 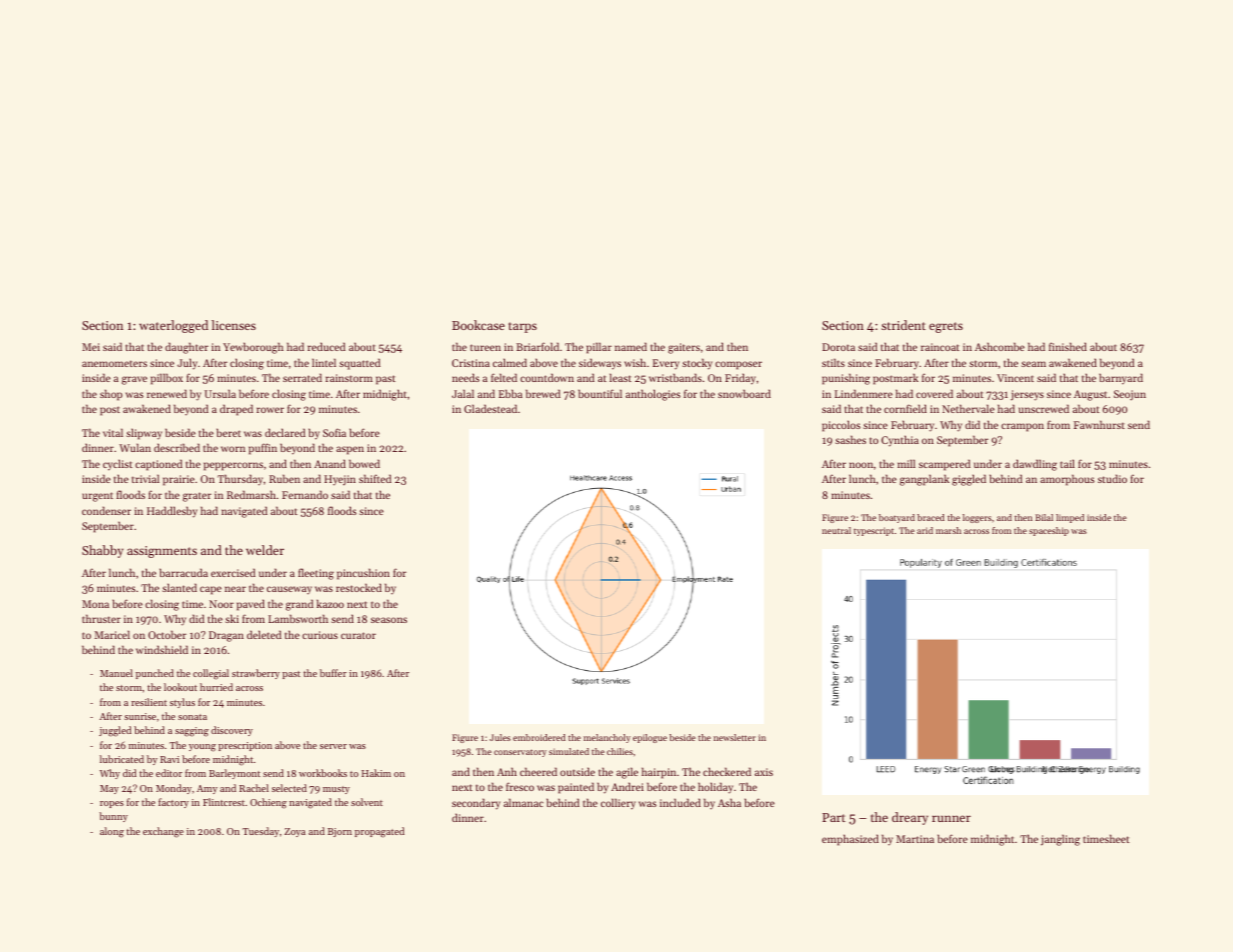 I want to click on gaiters, so click(x=684, y=348).
